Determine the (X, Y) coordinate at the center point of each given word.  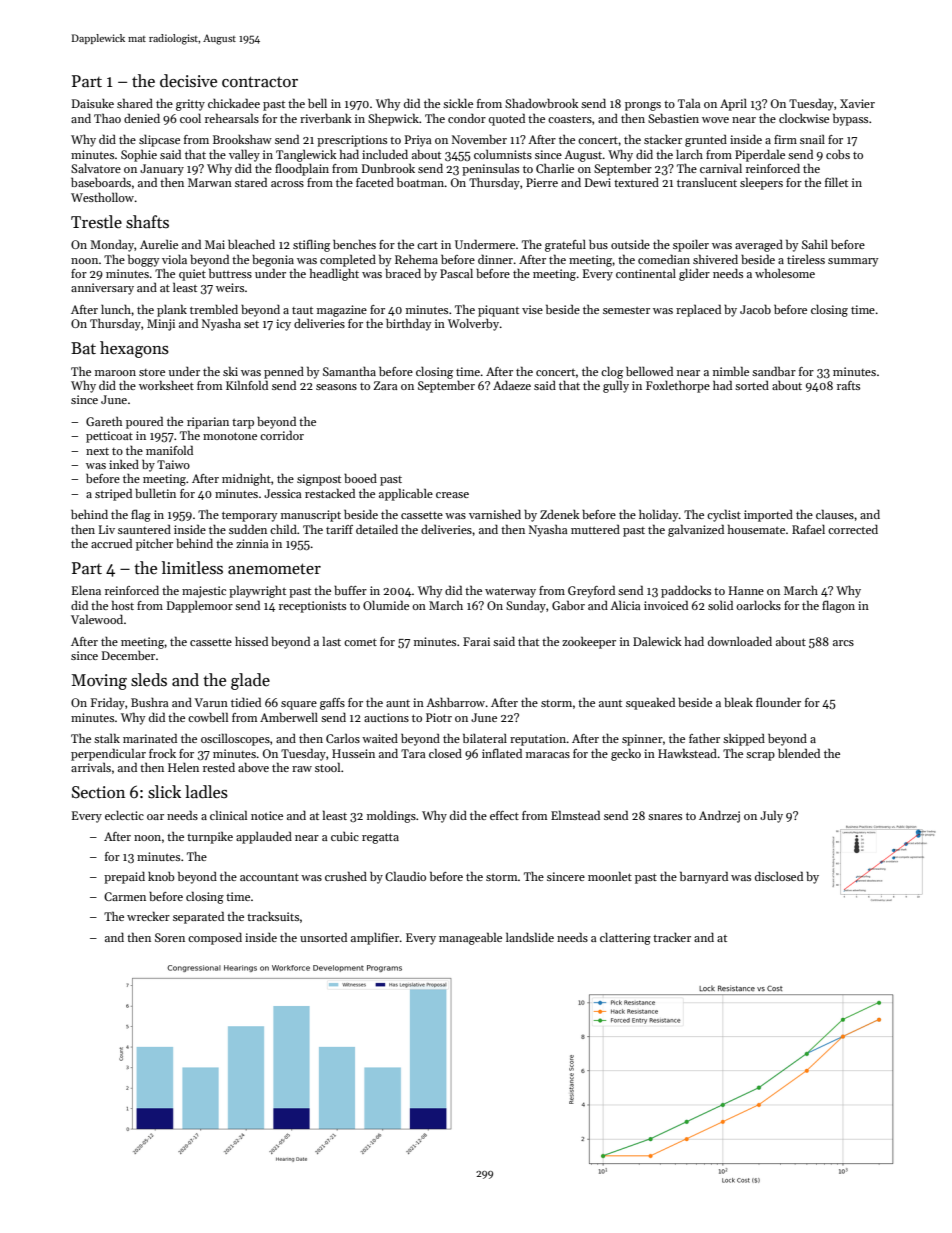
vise (532, 309)
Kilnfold (247, 385)
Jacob (755, 309)
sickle (458, 103)
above (253, 767)
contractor (260, 82)
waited (380, 738)
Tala (689, 103)
